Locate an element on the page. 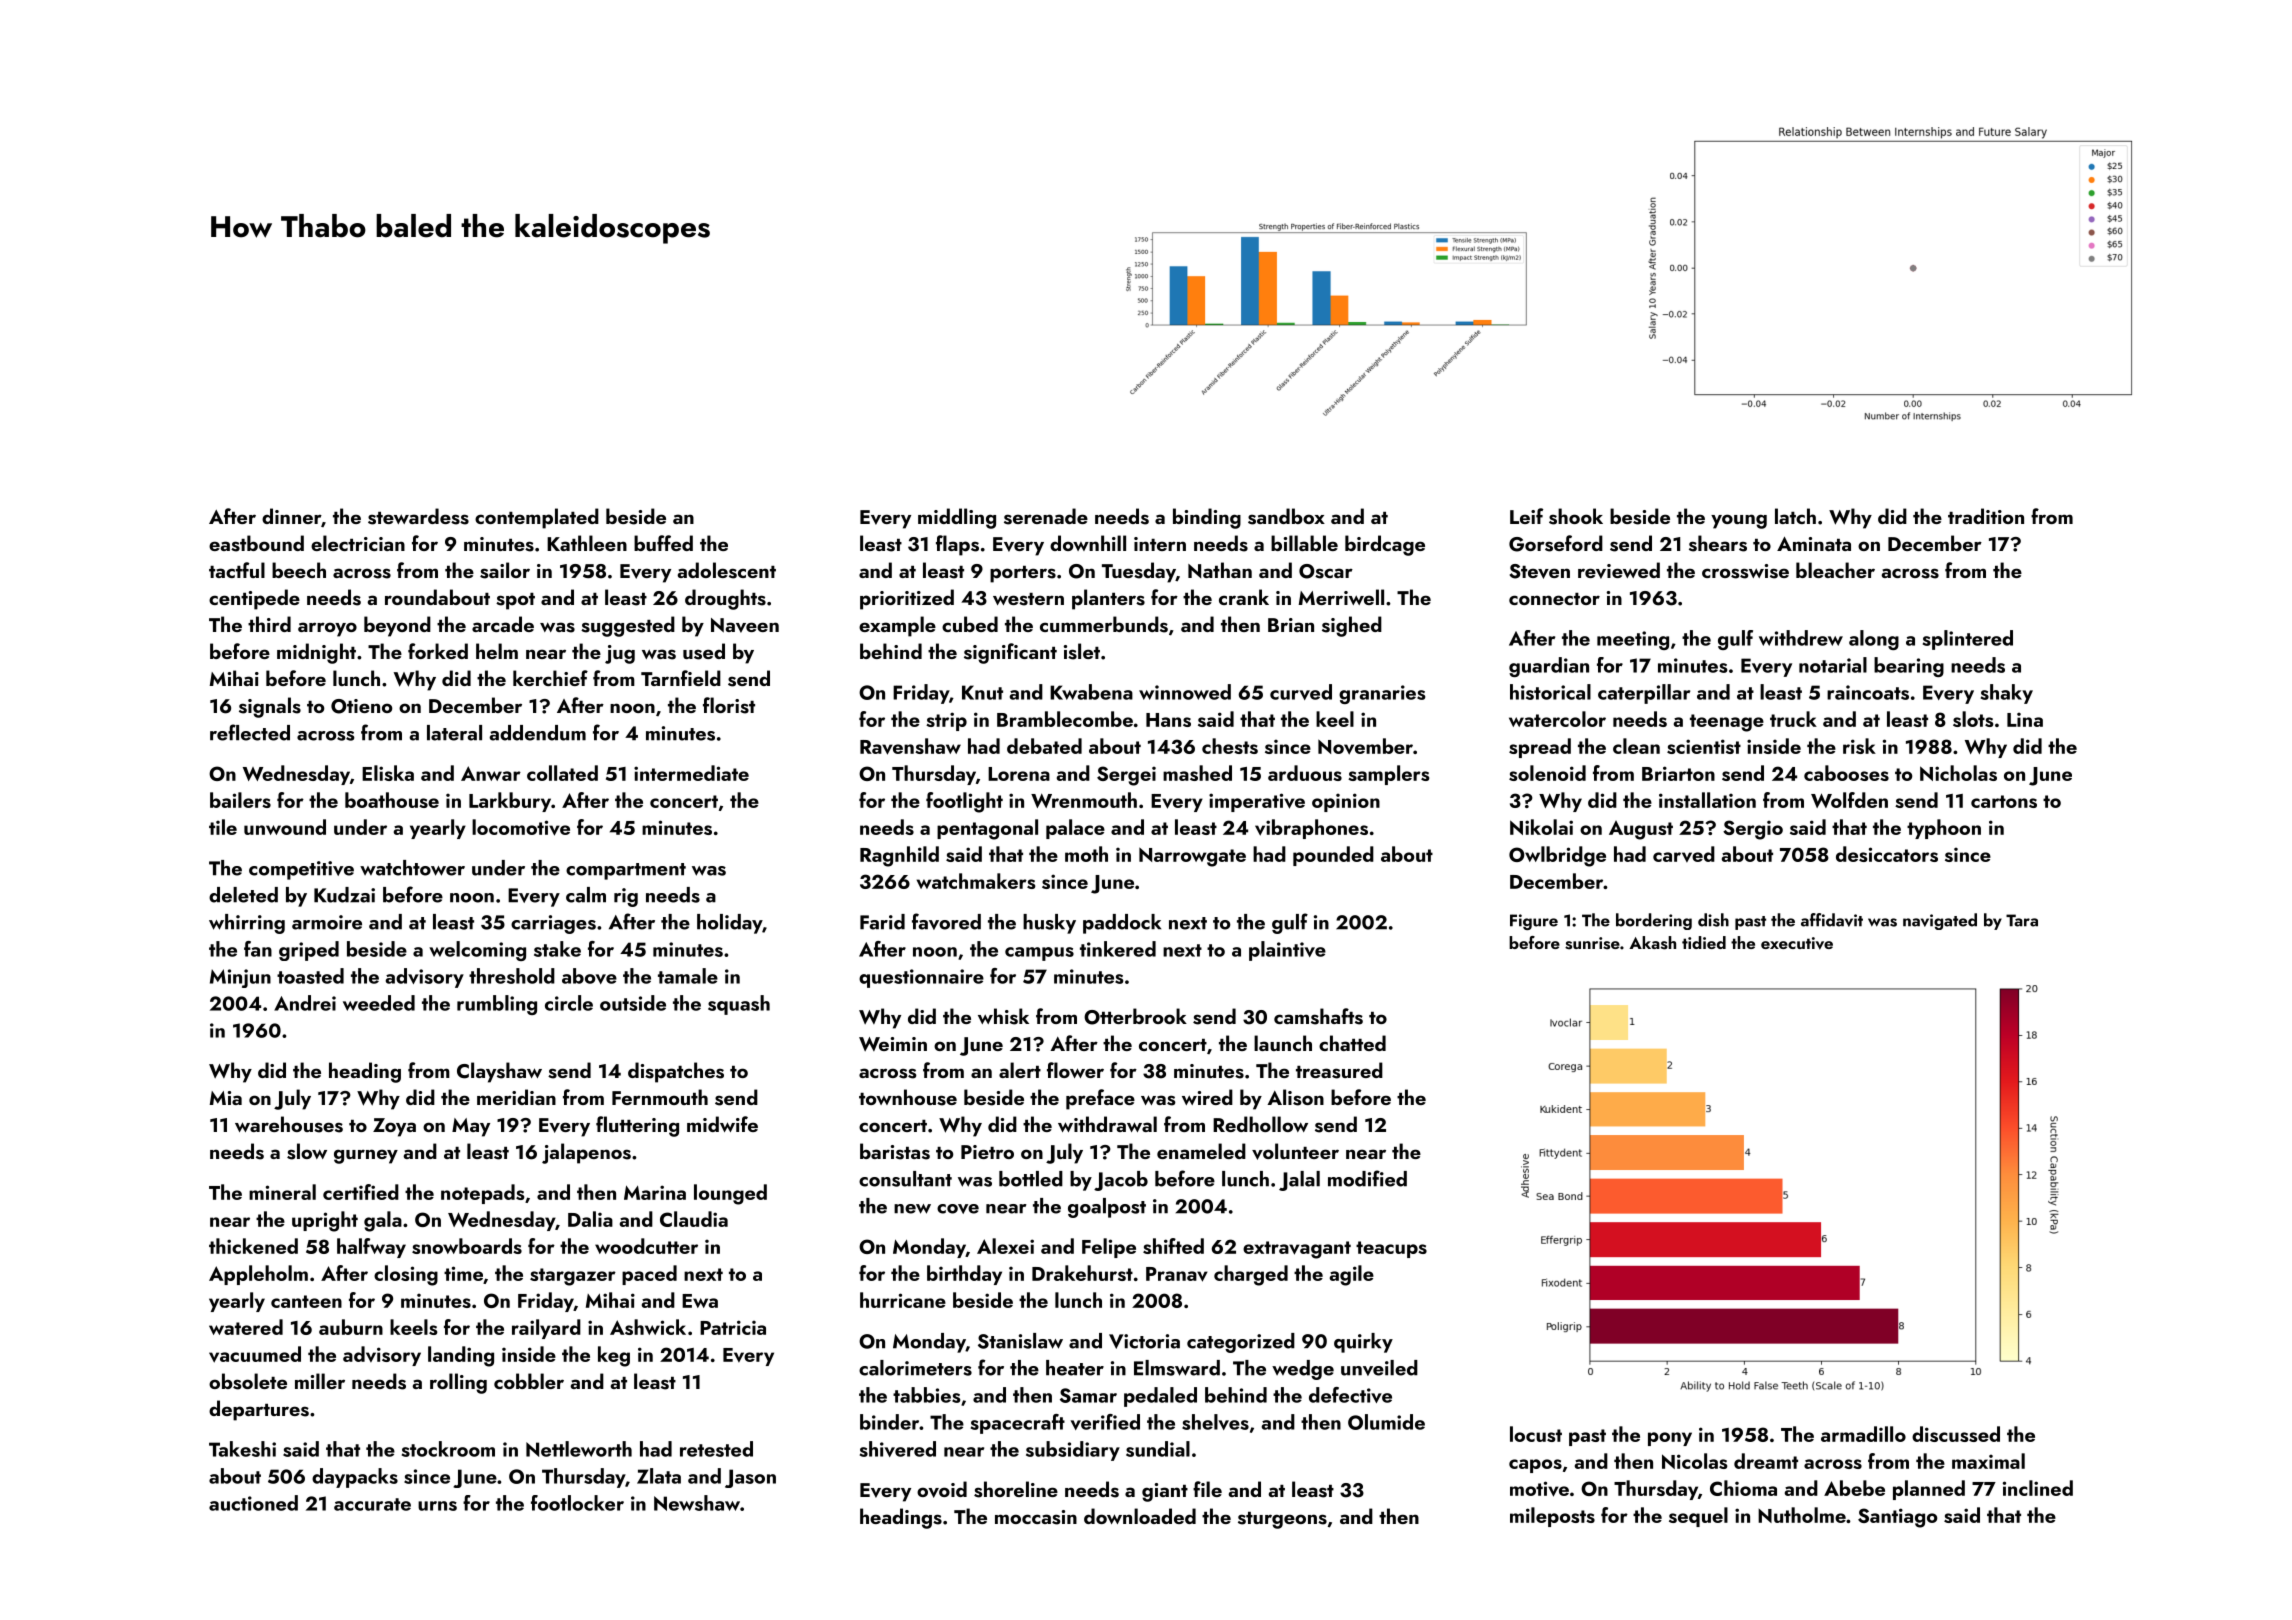 This page has height=1620, width=2292. Santiago is located at coordinates (1897, 1518).
